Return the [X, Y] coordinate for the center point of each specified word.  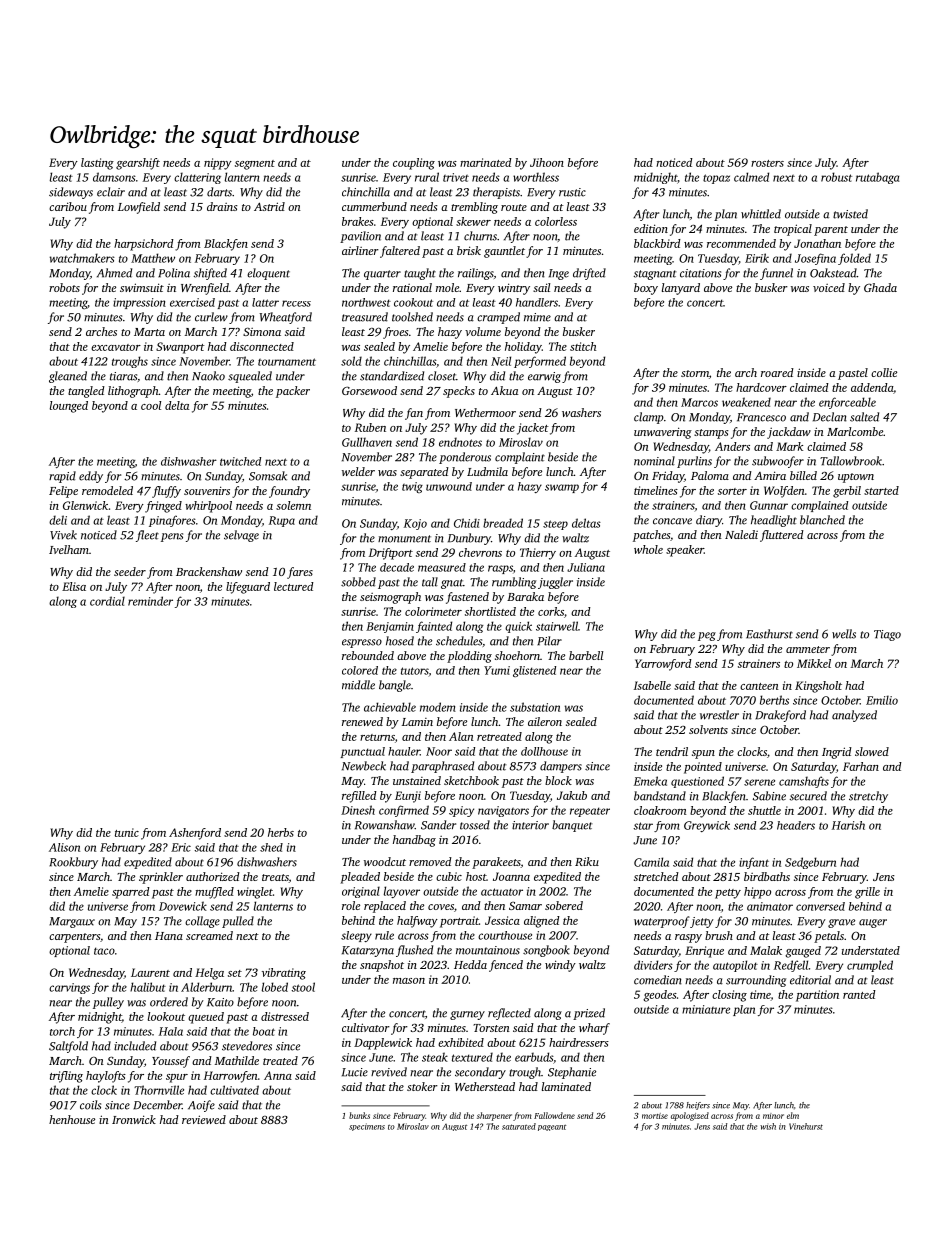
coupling [414, 164]
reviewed [204, 1119]
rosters [767, 163]
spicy [461, 811]
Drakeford [780, 716]
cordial [107, 601]
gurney [467, 1015]
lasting [97, 164]
